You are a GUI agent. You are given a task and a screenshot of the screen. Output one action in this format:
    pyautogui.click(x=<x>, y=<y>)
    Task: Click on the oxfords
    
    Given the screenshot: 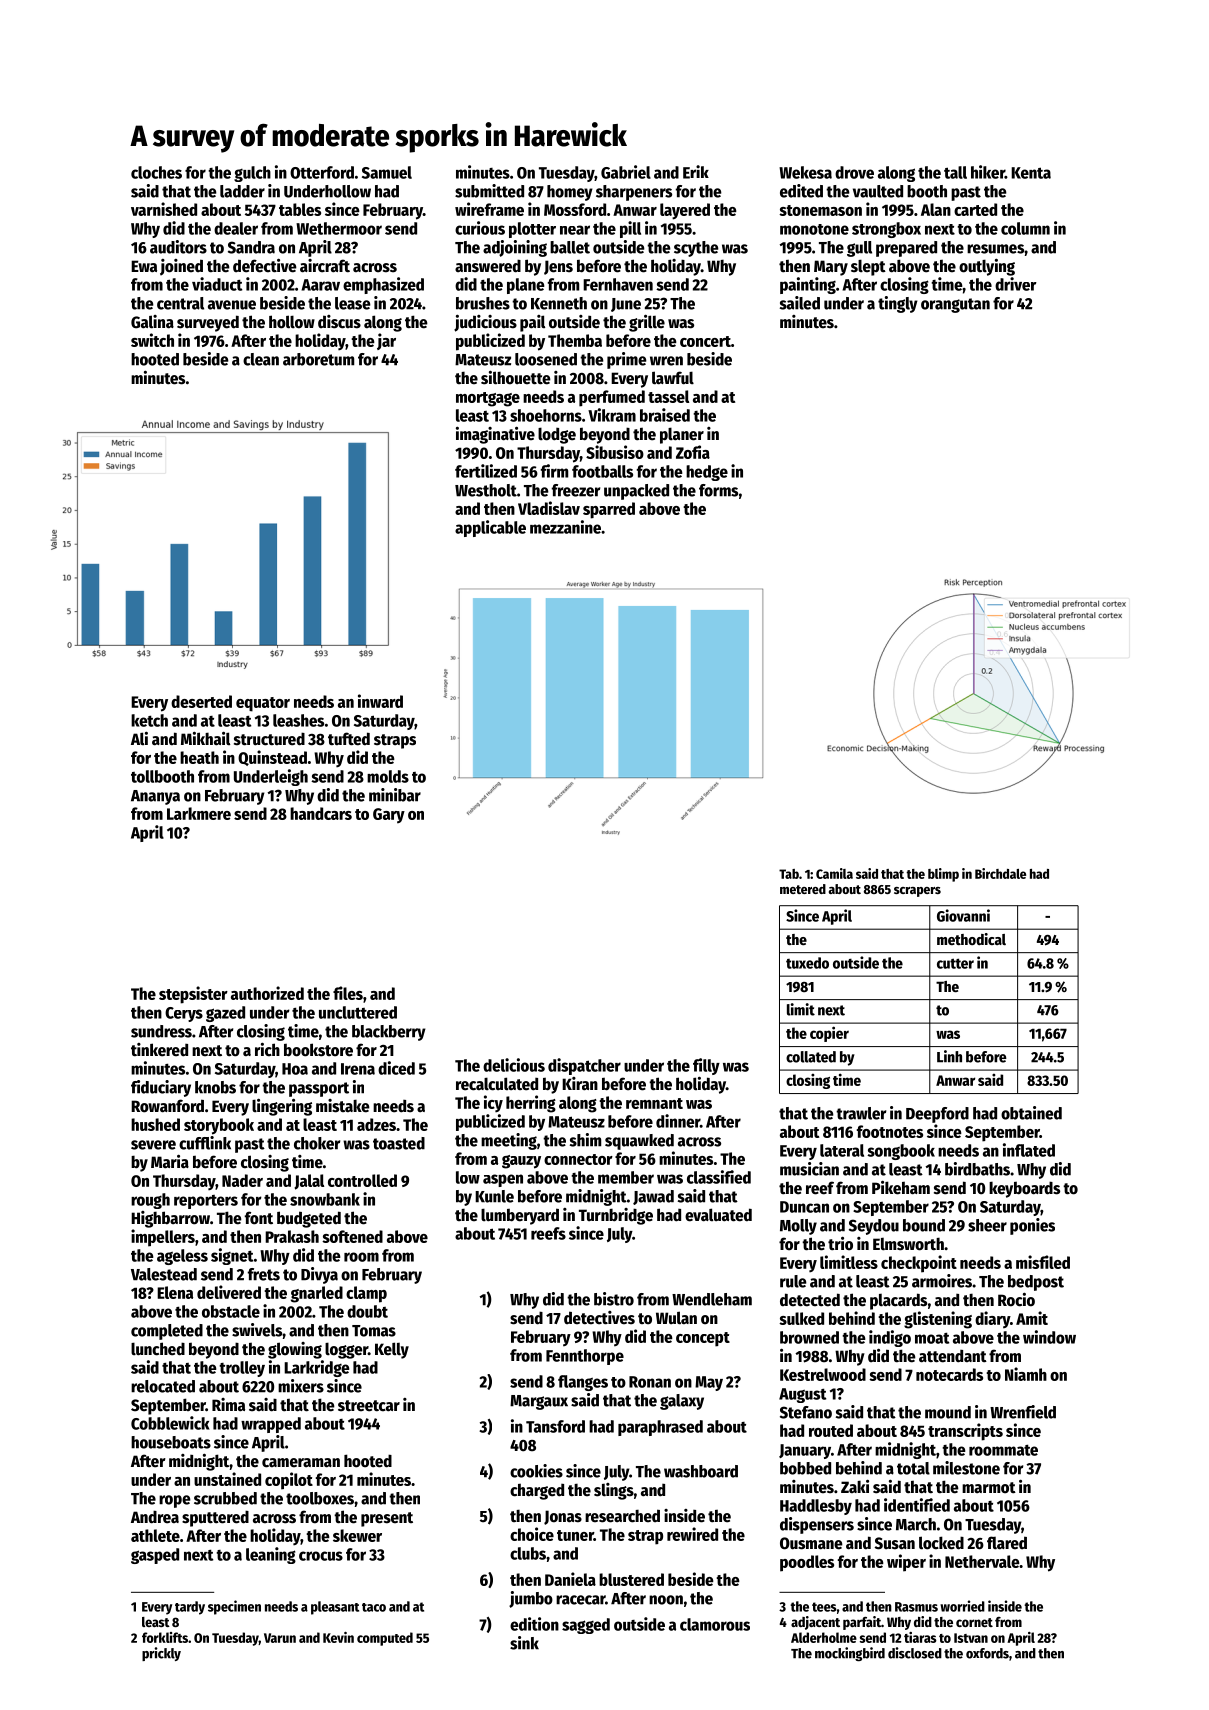 What is the action you would take?
    pyautogui.click(x=987, y=1653)
